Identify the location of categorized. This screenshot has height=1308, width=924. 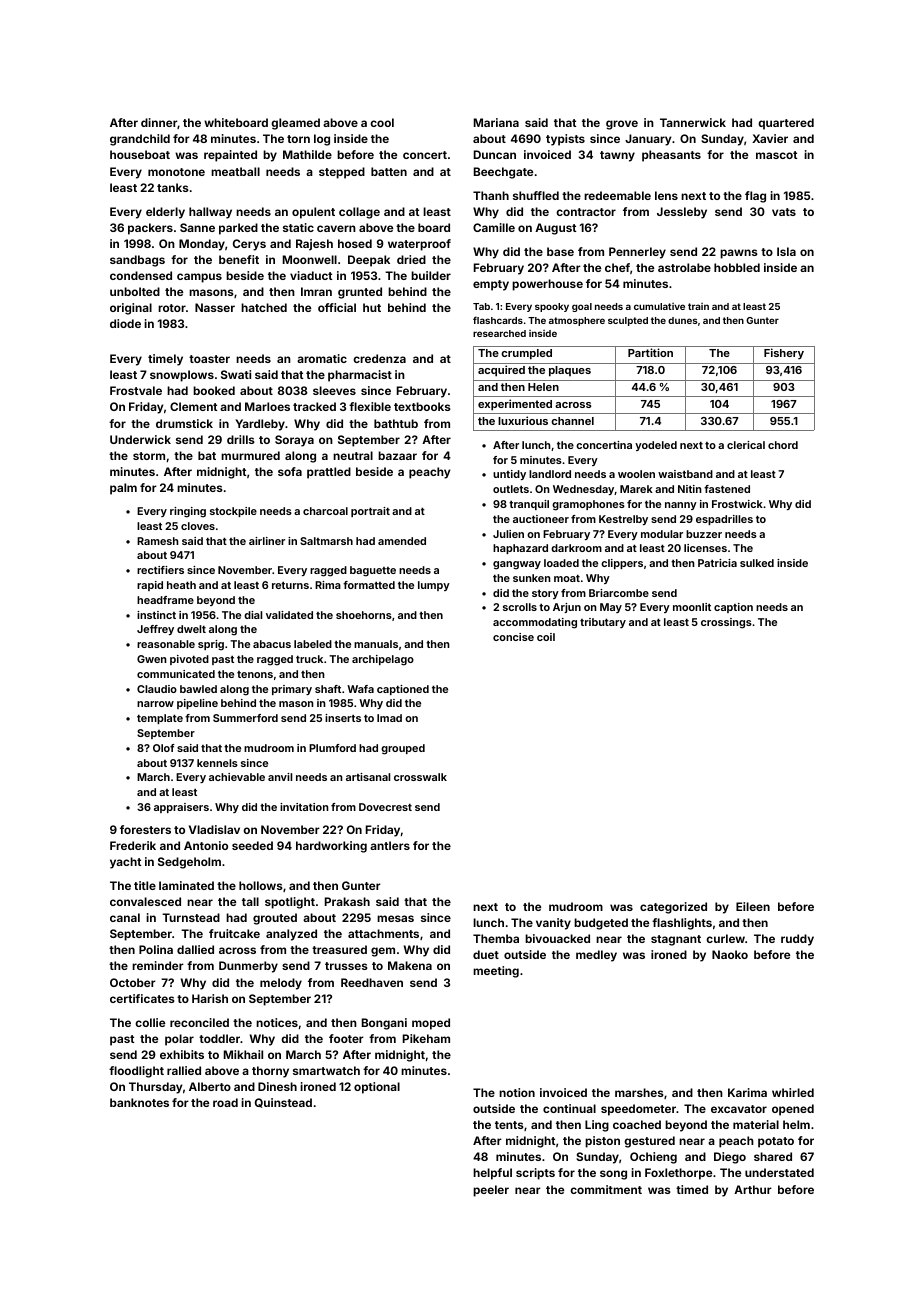
(673, 908).
